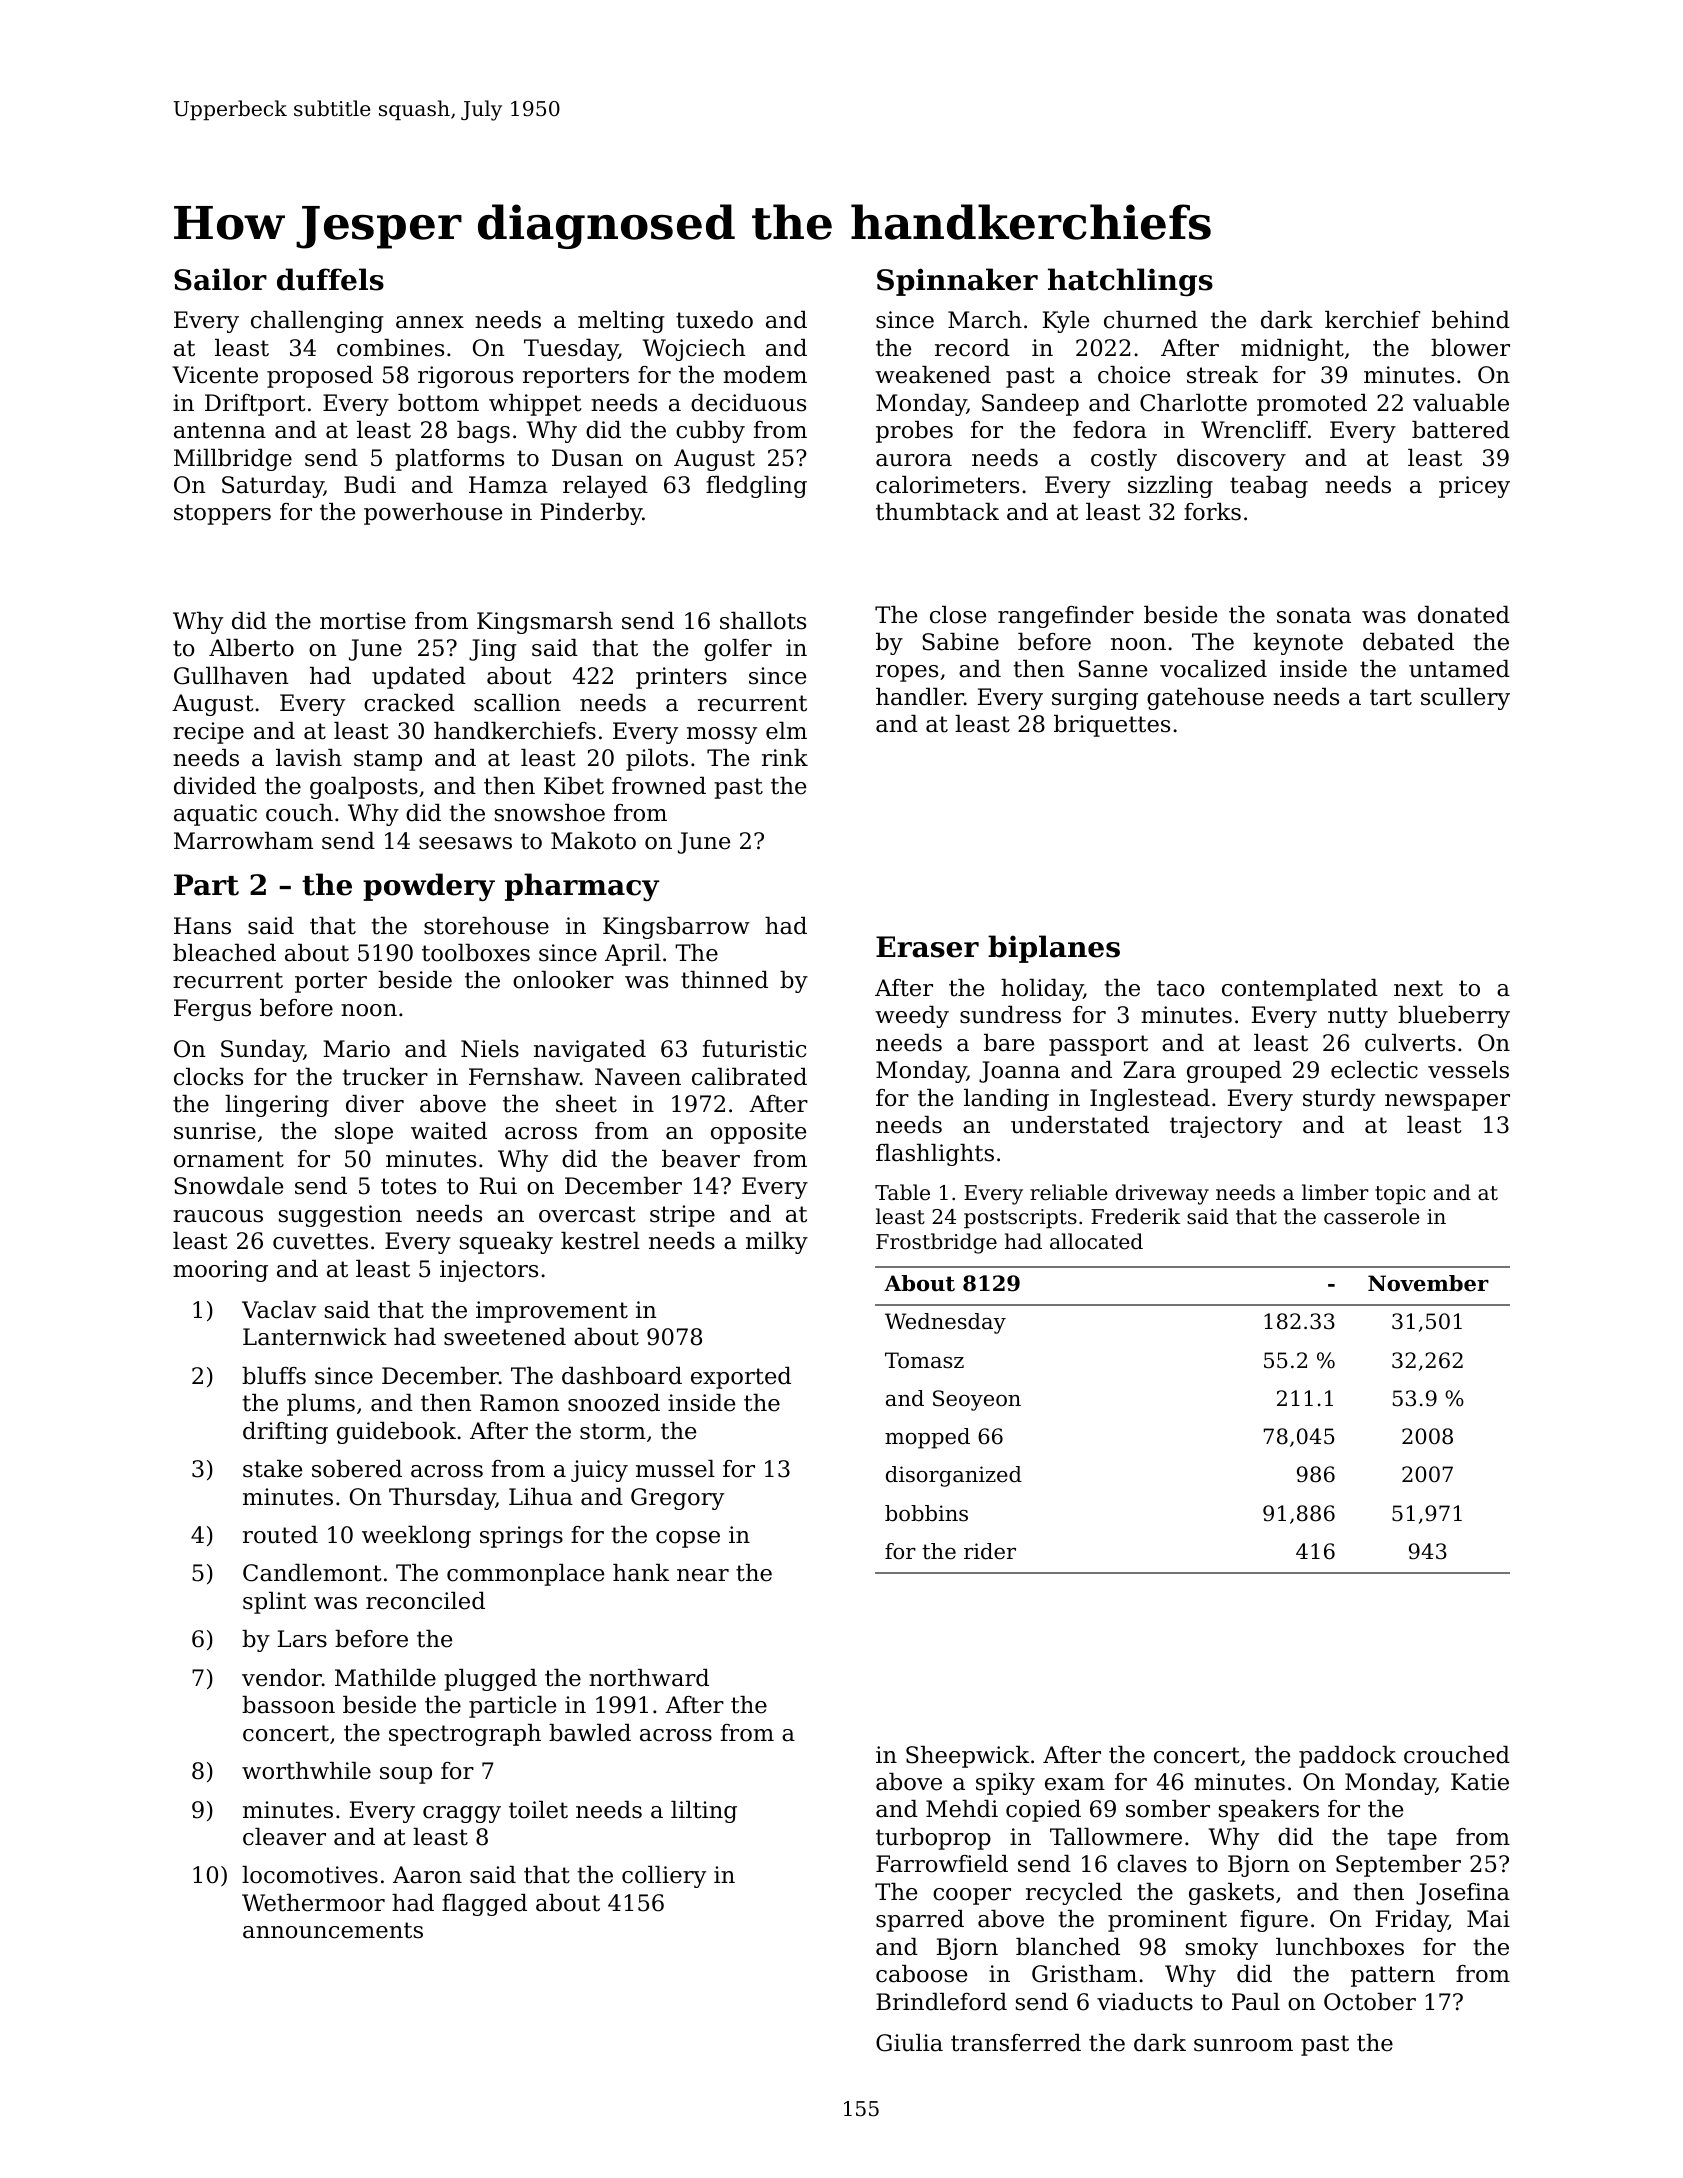 The height and width of the screenshot is (2178, 1683). I want to click on caboose, so click(921, 1974).
